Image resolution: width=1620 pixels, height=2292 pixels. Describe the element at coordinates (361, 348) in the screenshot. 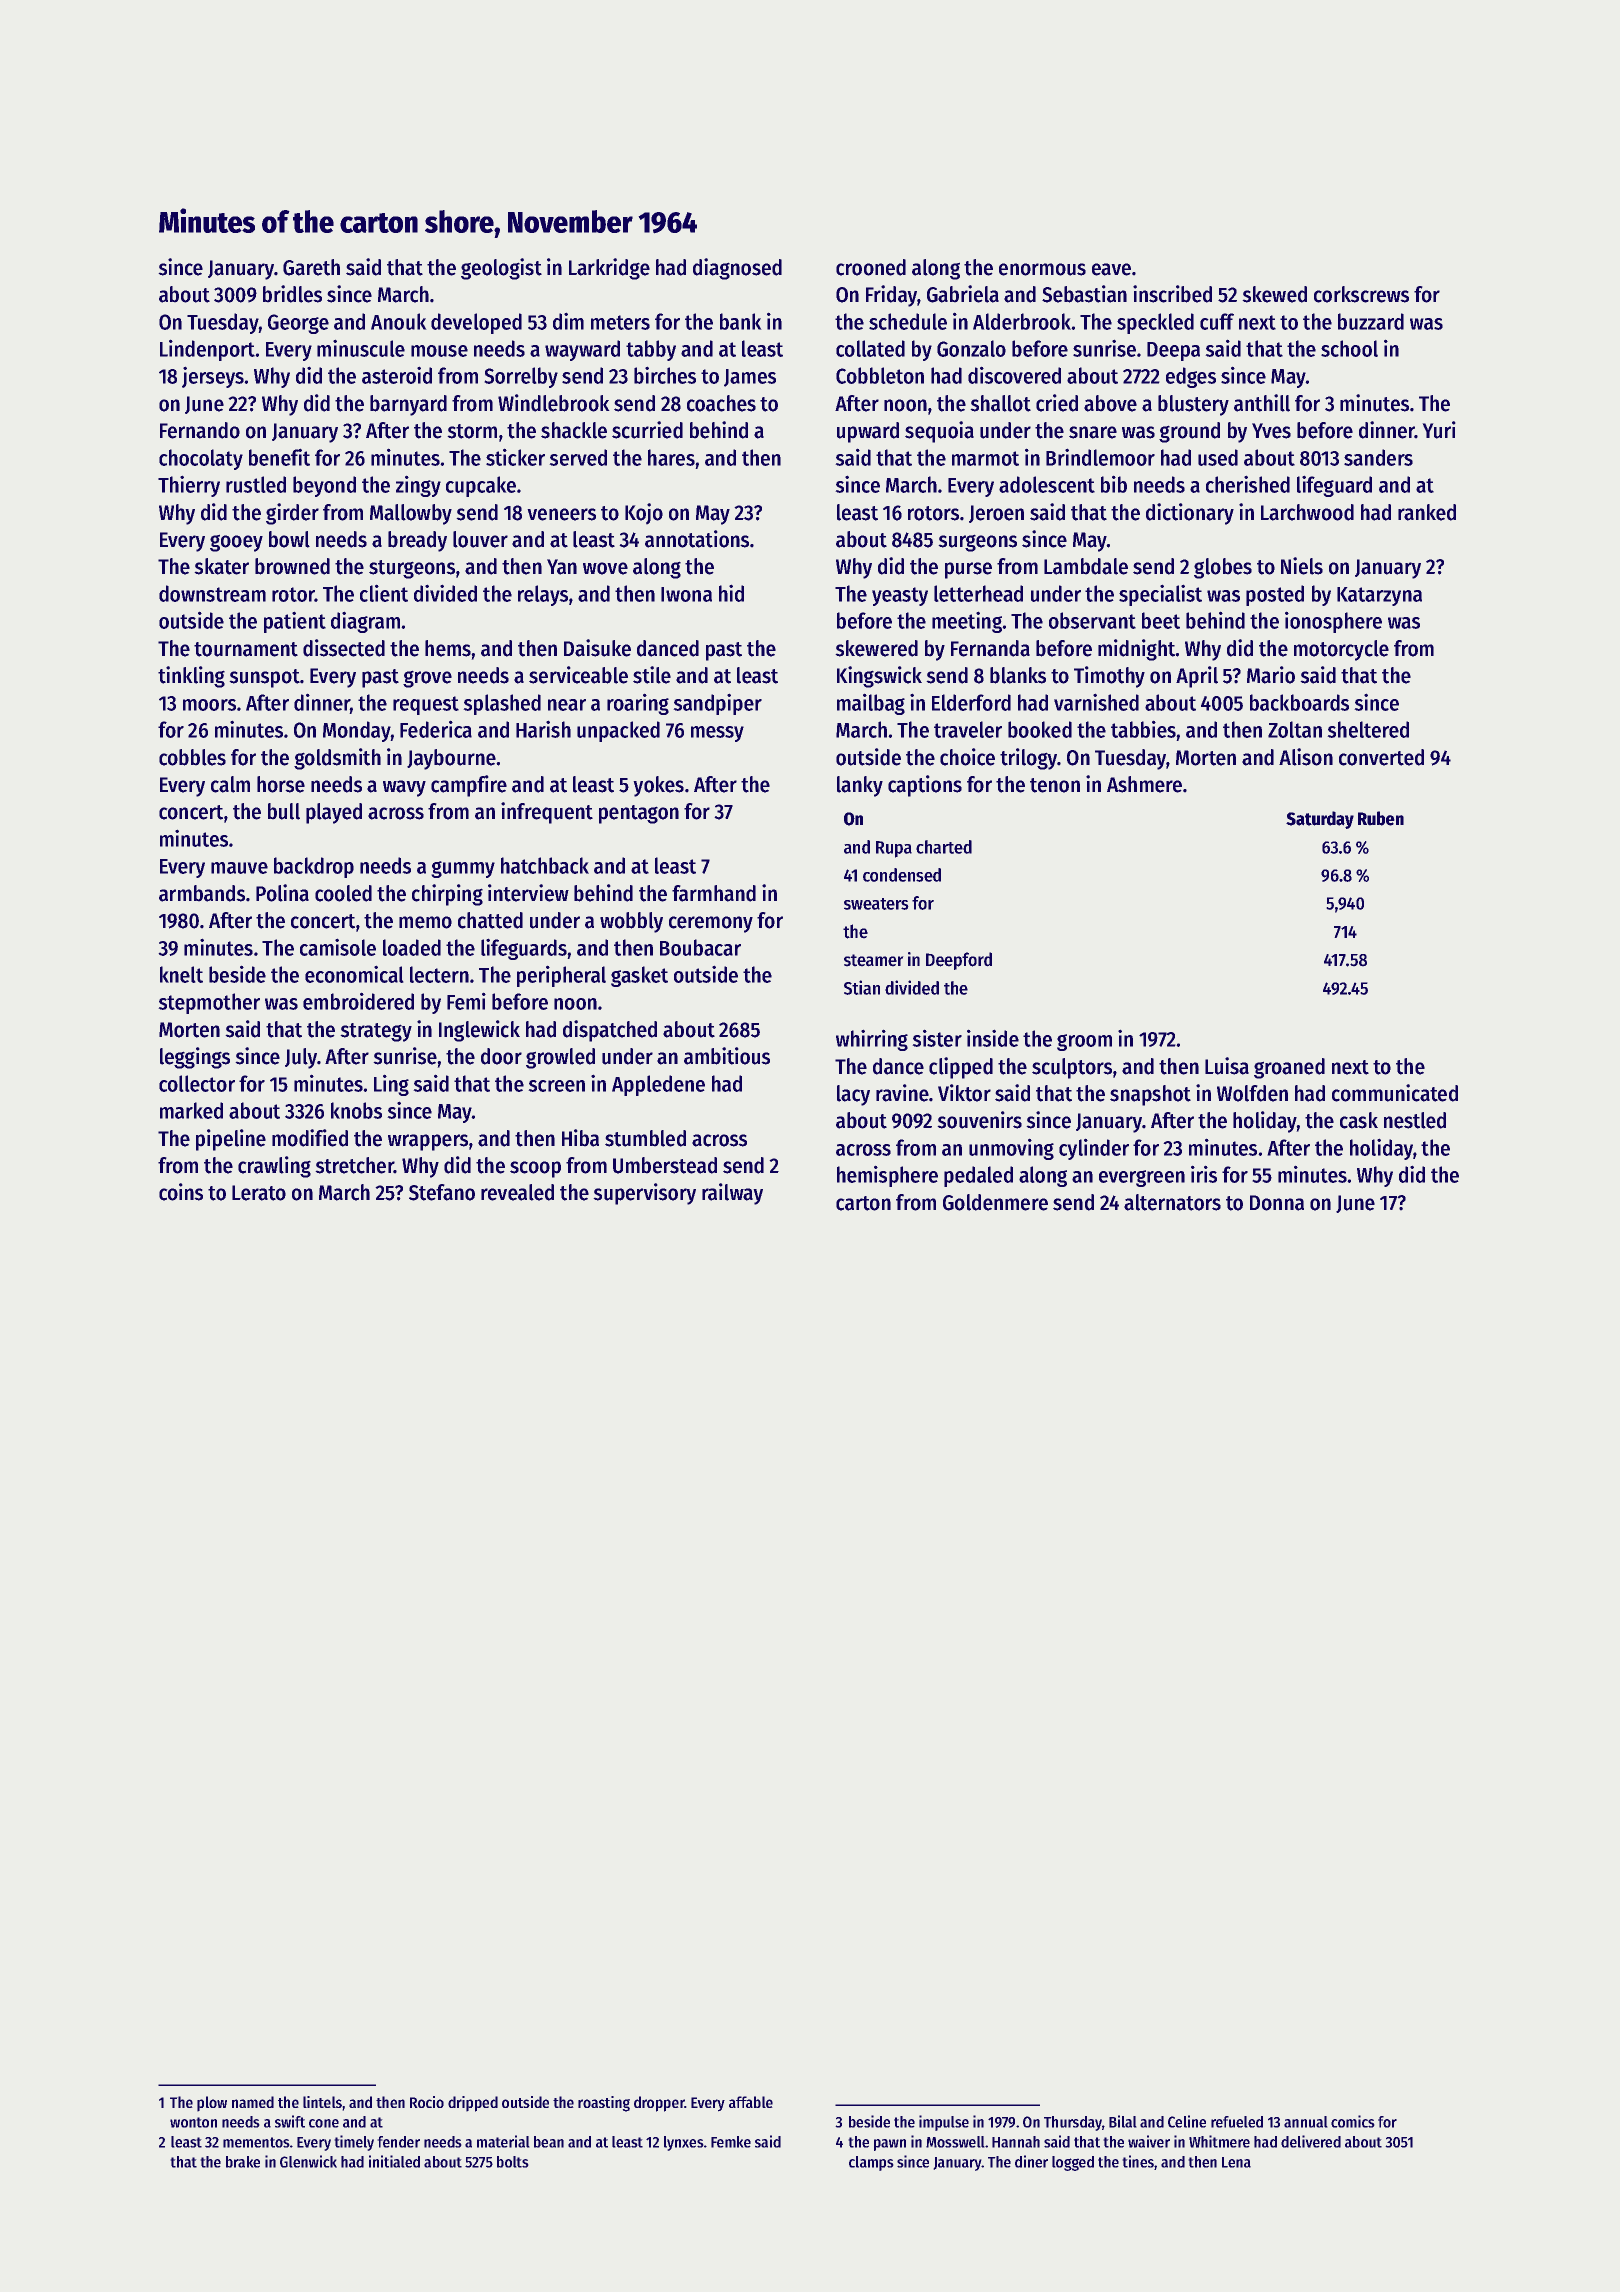

I see `minuscule` at that location.
